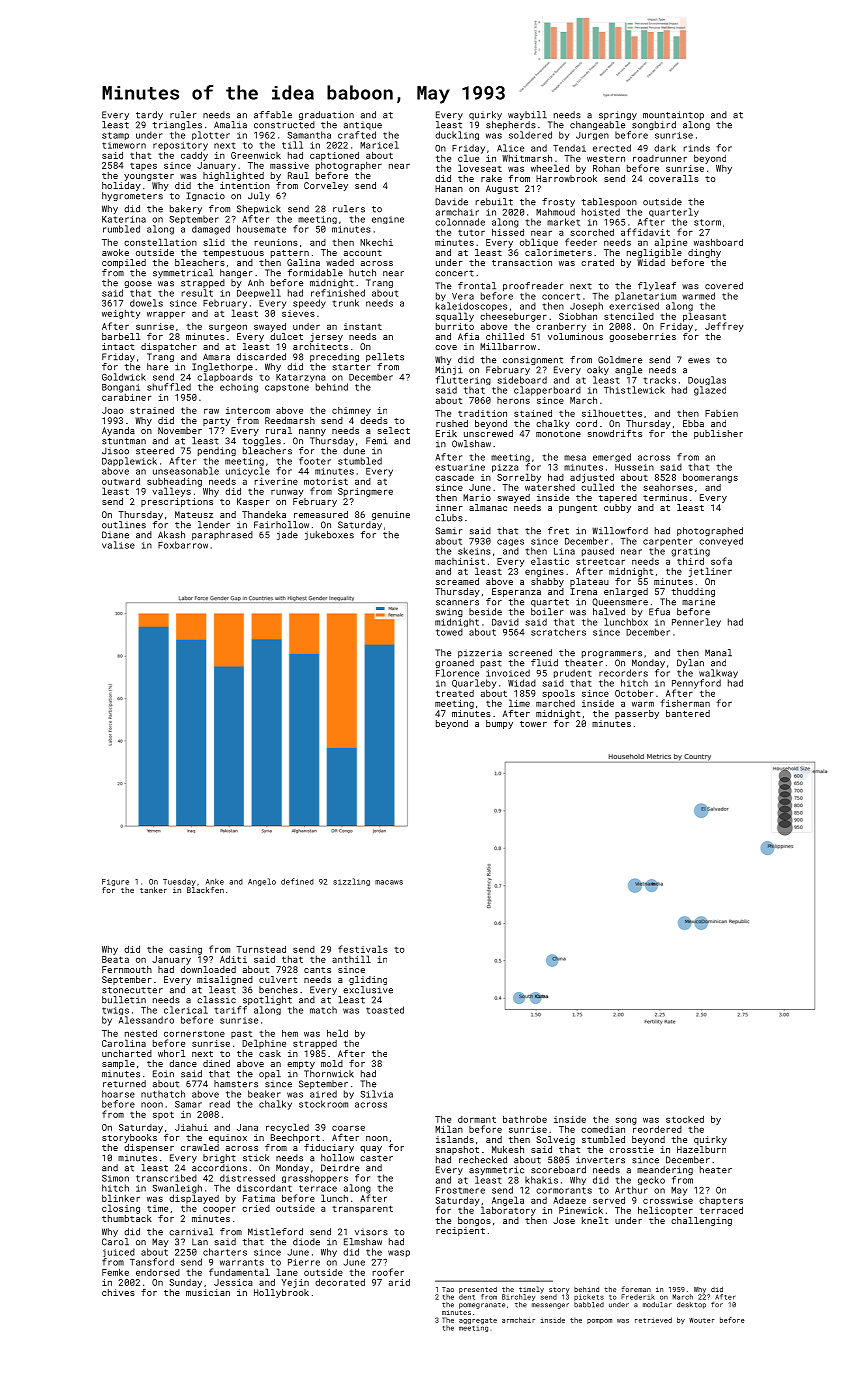 The width and height of the document is (849, 1400). What do you see at coordinates (499, 724) in the document?
I see `bumpy` at bounding box center [499, 724].
